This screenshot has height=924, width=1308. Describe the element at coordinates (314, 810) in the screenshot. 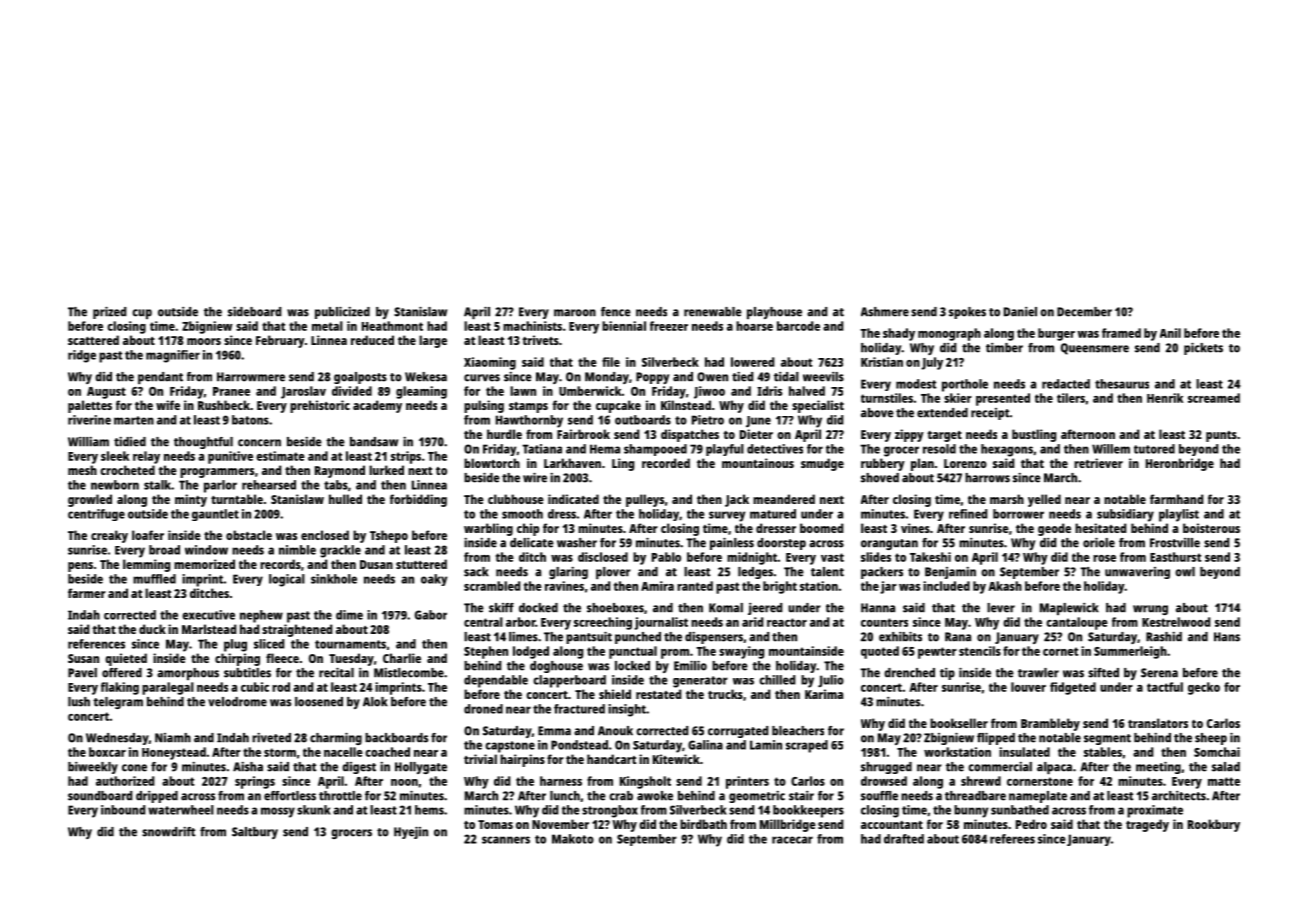

I see `skunk` at that location.
